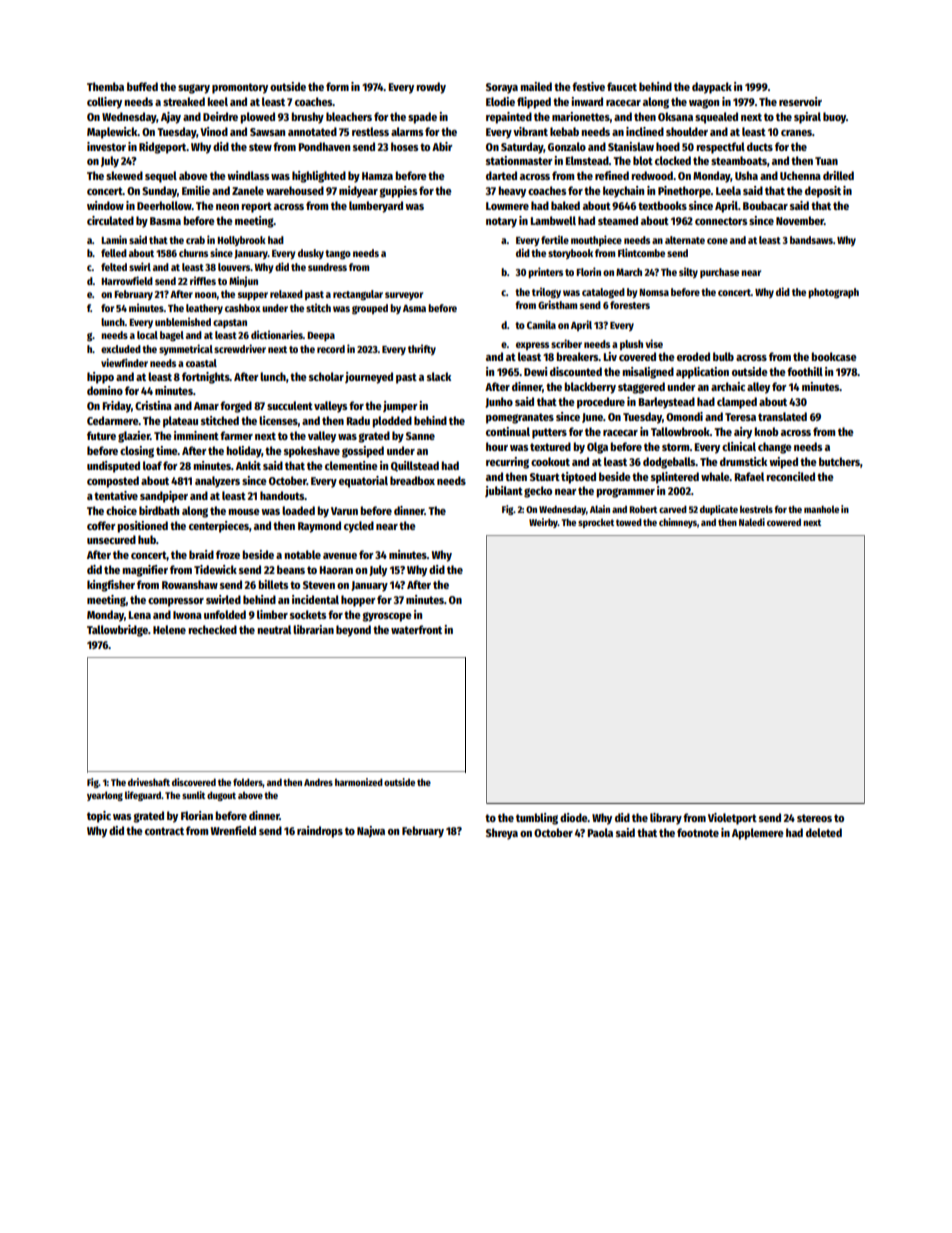  I want to click on future, so click(101, 435).
